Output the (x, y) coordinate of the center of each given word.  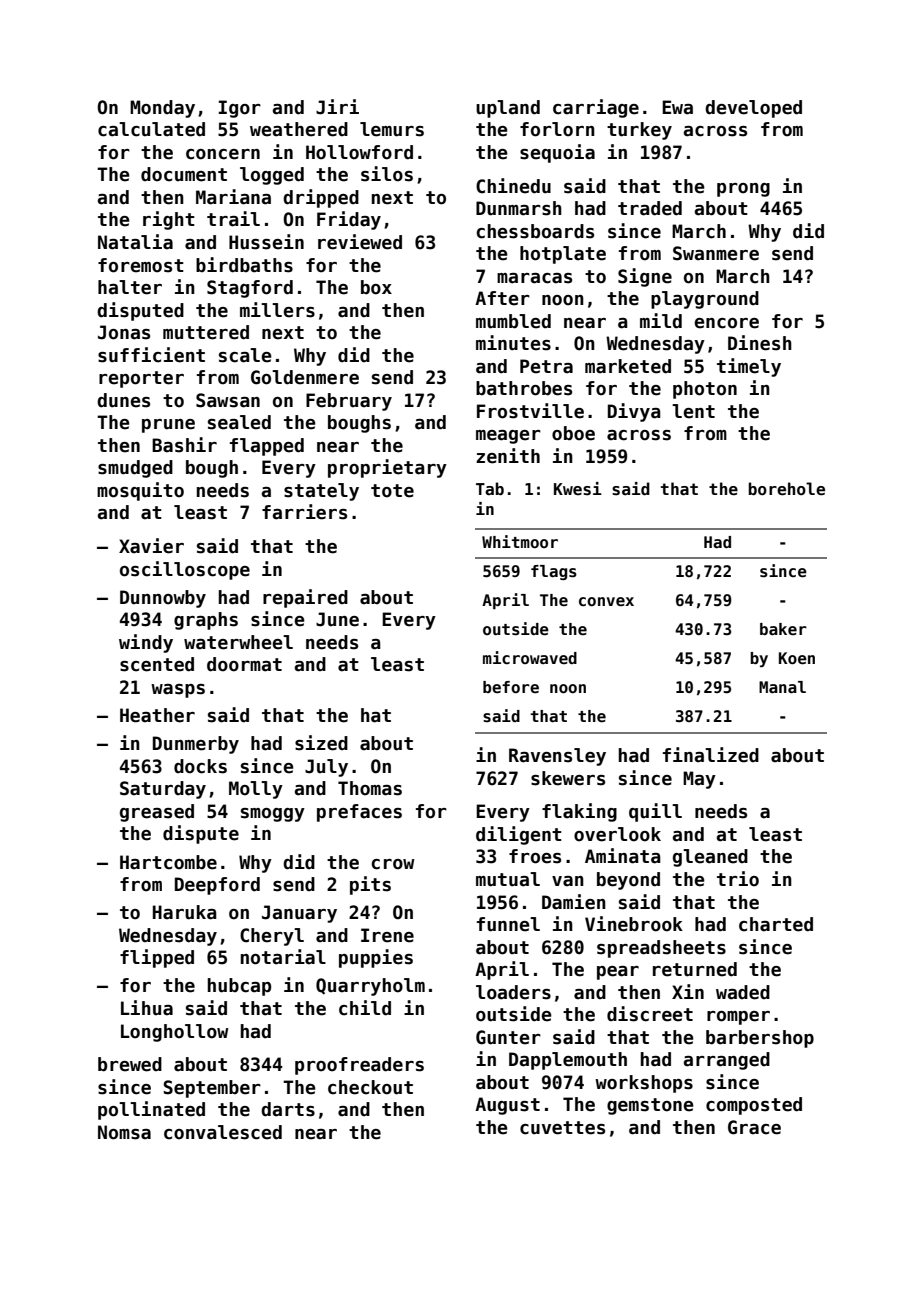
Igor (240, 109)
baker (783, 629)
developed (753, 109)
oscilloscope (185, 570)
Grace (754, 1127)
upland (508, 109)
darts (288, 1109)
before (511, 687)
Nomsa (124, 1132)
